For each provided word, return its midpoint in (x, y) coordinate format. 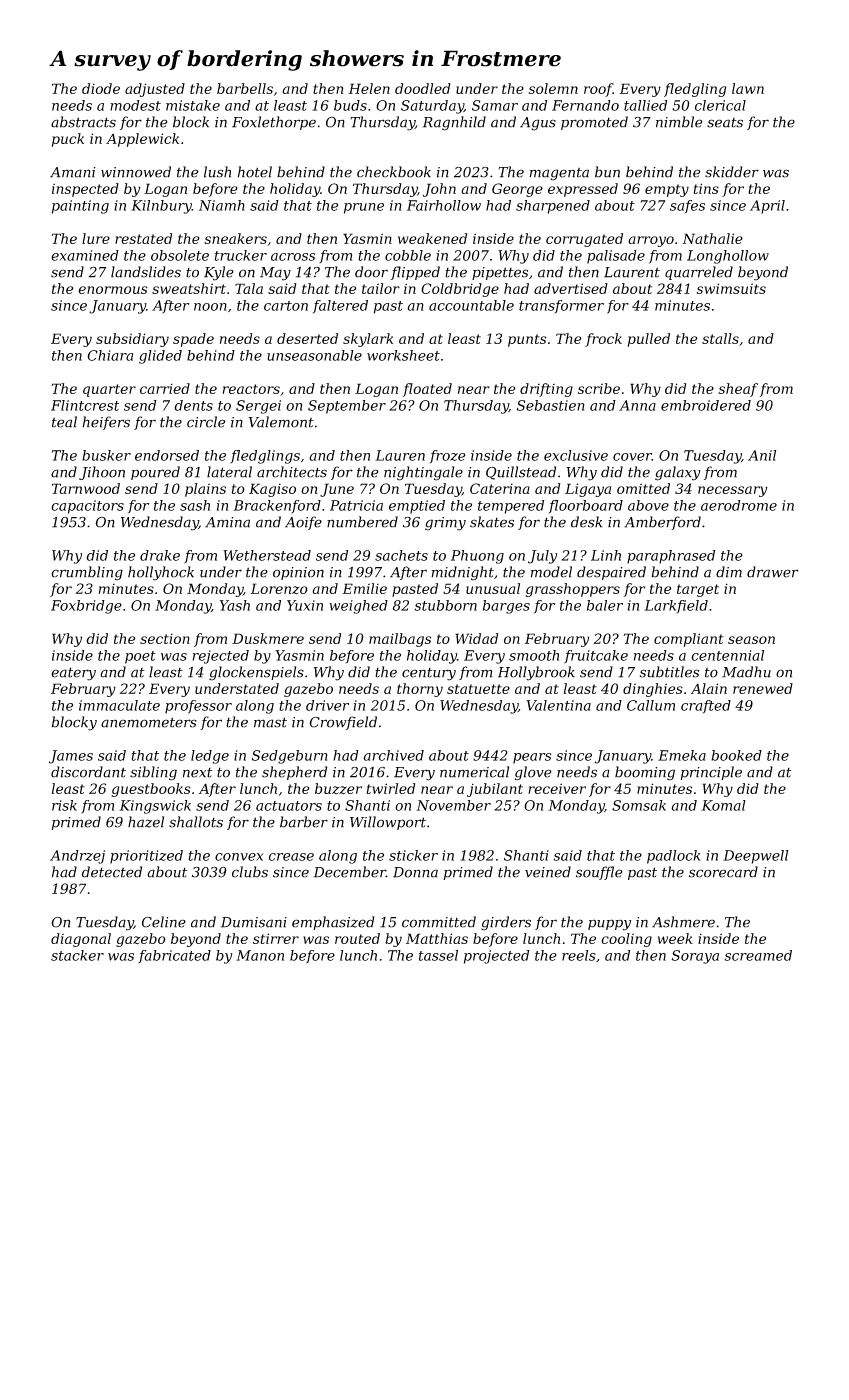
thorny (420, 690)
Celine (164, 922)
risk (64, 805)
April (767, 207)
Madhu (746, 672)
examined (85, 255)
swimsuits (731, 288)
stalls (720, 338)
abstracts (83, 122)
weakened (432, 238)
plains (205, 490)
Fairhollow (444, 205)
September (347, 407)
